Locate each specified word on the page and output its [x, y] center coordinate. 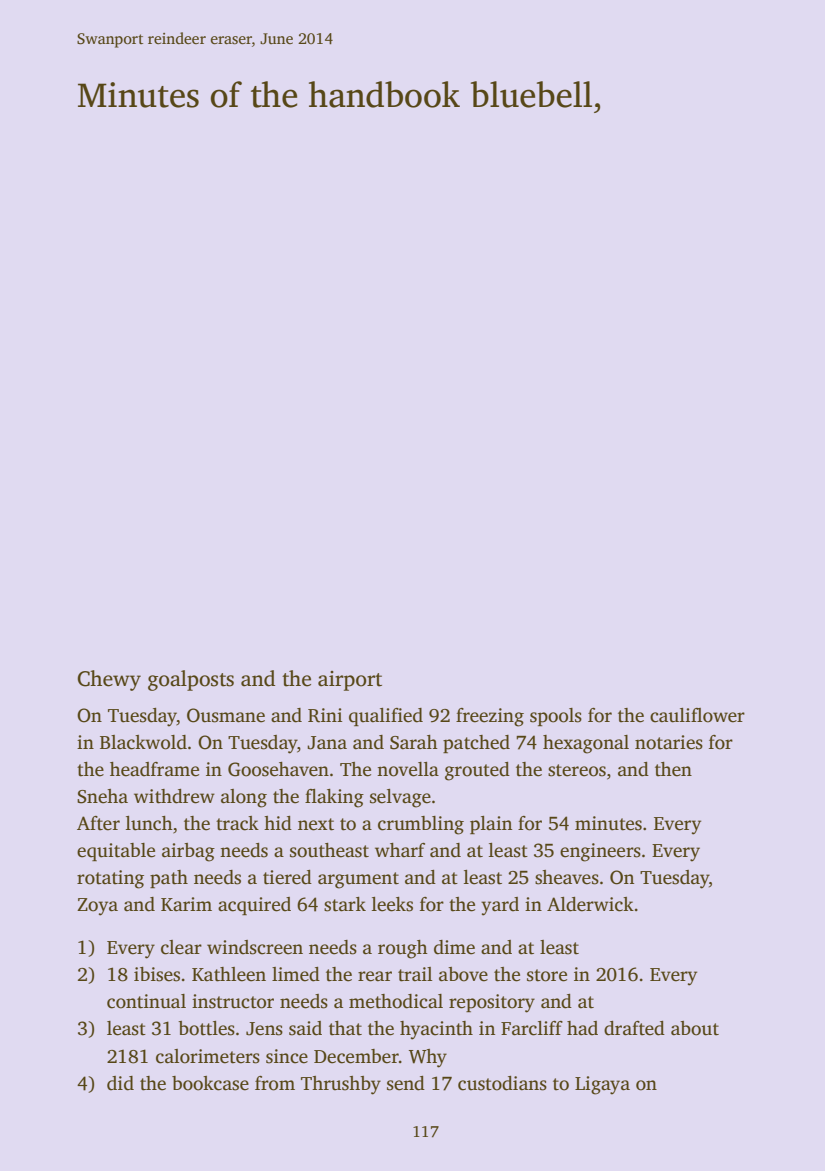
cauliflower [697, 715]
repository [492, 1003]
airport [350, 681]
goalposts [191, 680]
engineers [600, 852]
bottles [206, 1028]
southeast [329, 850]
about [695, 1028]
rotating [110, 879]
